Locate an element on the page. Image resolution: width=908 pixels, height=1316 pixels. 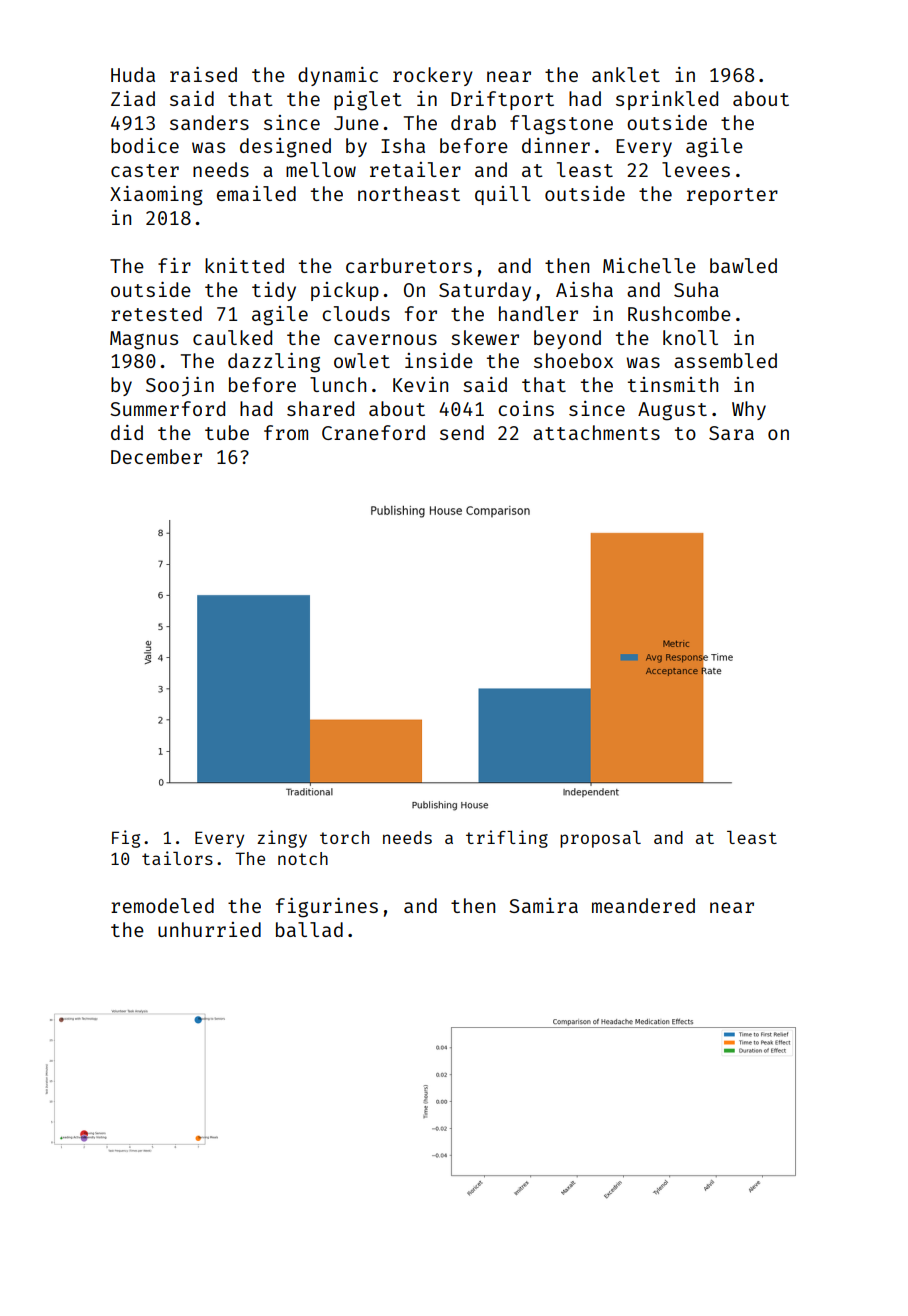
meandered is located at coordinates (643, 905).
